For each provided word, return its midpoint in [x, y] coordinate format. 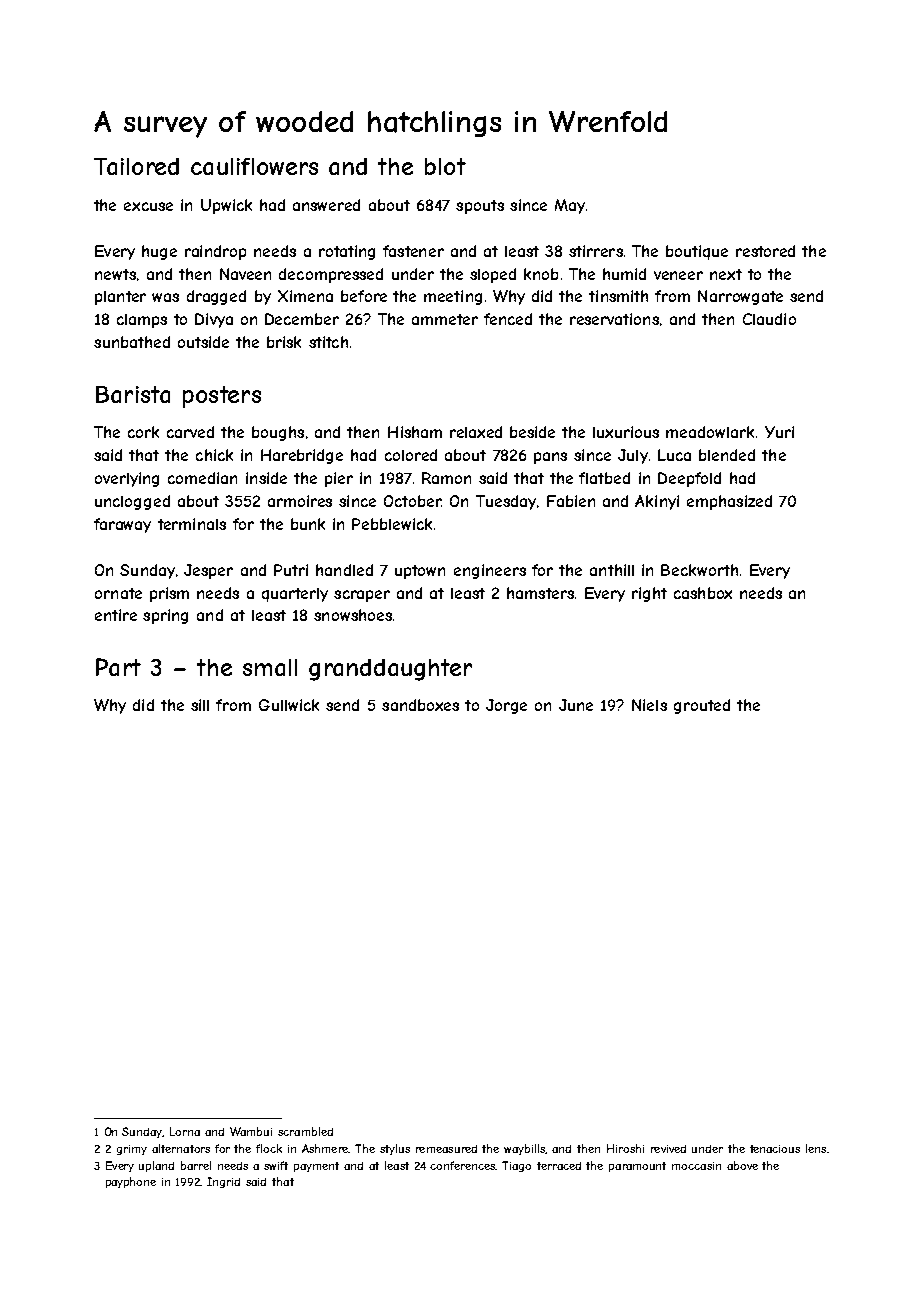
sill [200, 705]
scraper [362, 596]
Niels [649, 705]
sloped [493, 275]
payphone [131, 1182]
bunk [308, 524]
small [270, 667]
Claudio [769, 319]
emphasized [729, 502]
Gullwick [289, 705]
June [576, 705]
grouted [702, 706]
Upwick [226, 206]
